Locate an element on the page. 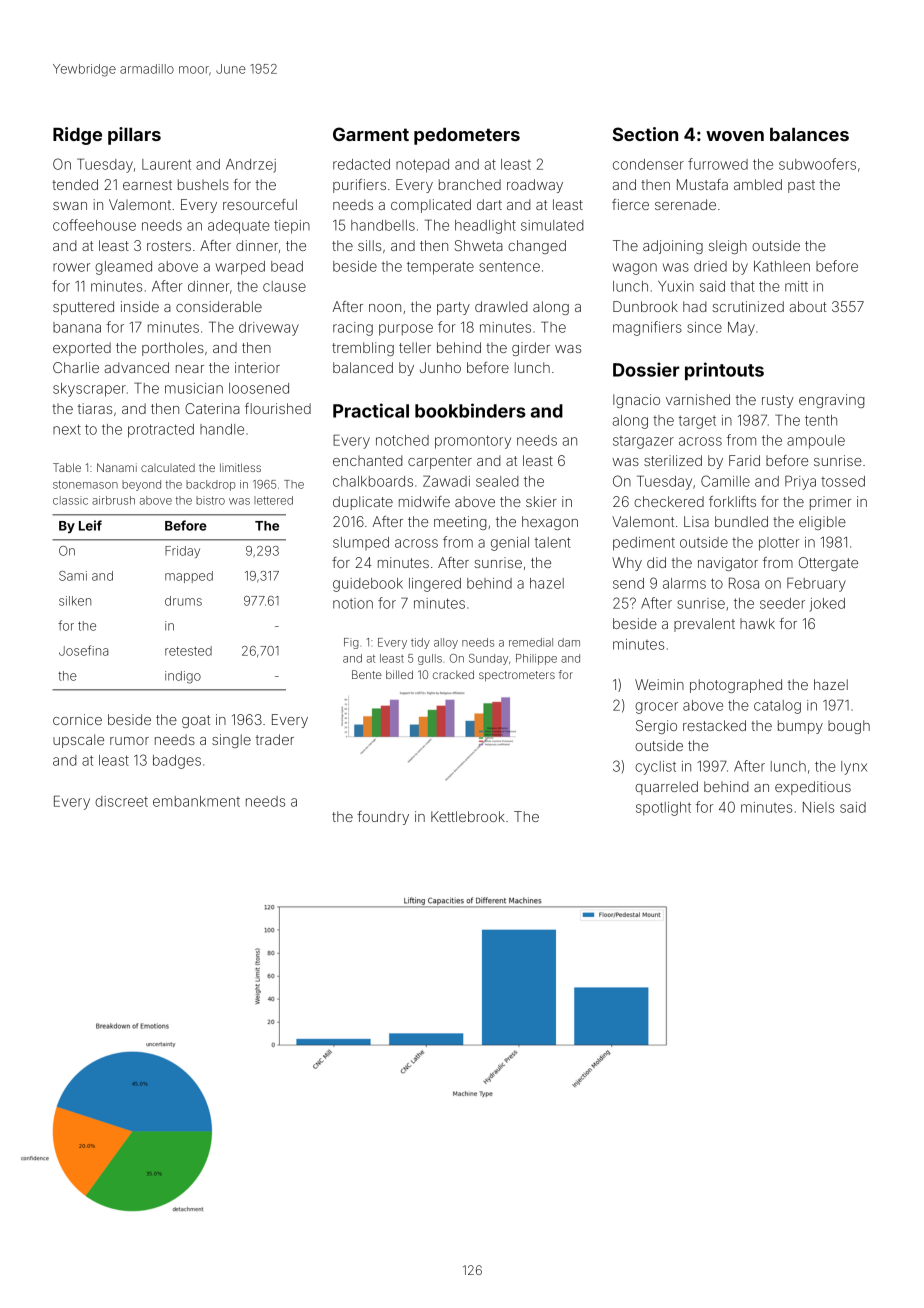  foundry is located at coordinates (383, 818).
